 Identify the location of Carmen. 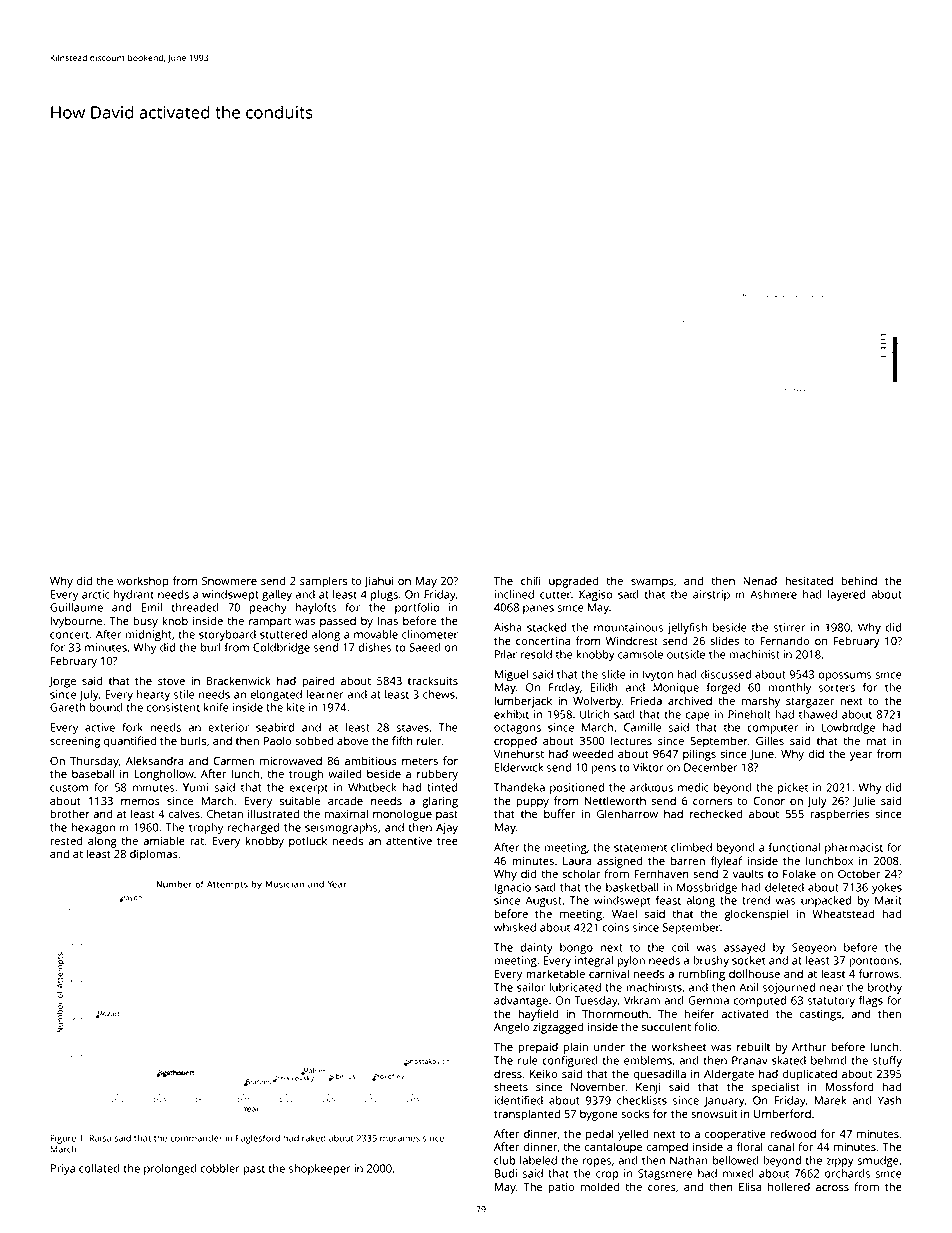
(234, 760).
